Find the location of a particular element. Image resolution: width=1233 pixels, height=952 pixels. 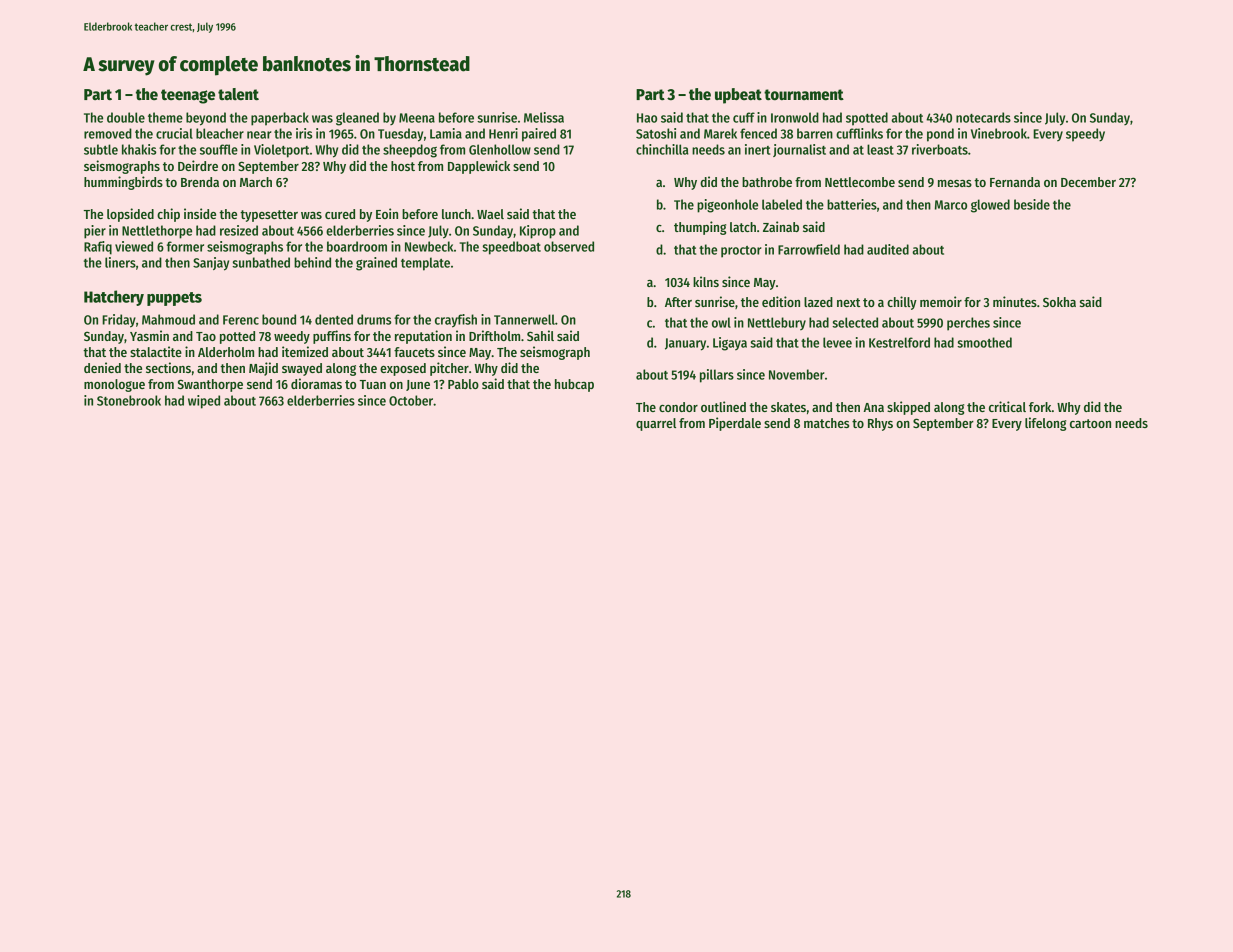

fork is located at coordinates (1040, 407).
